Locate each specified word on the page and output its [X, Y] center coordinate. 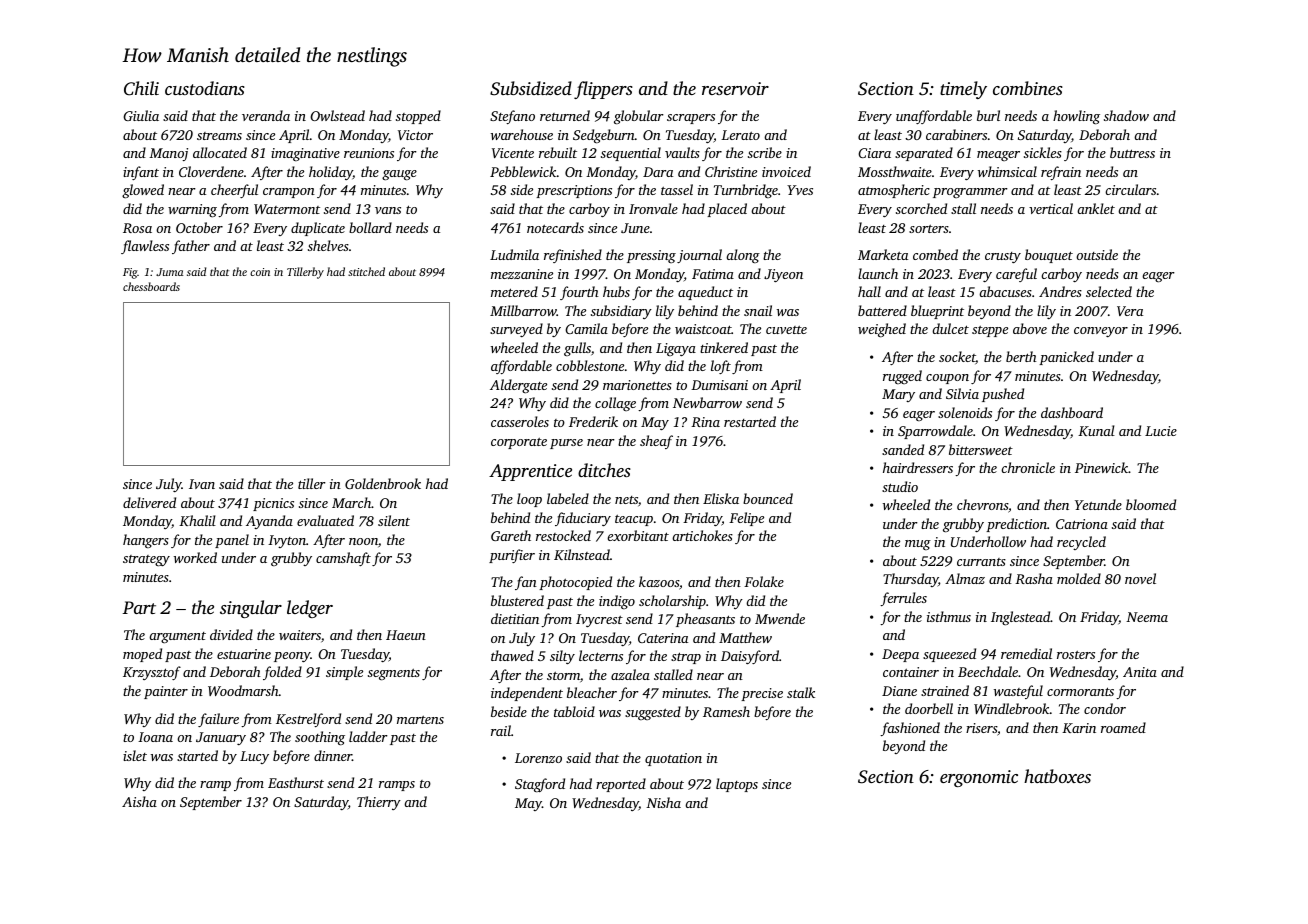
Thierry [379, 803]
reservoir [735, 88]
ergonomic [979, 778]
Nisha [663, 802]
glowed [143, 191]
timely [963, 90]
